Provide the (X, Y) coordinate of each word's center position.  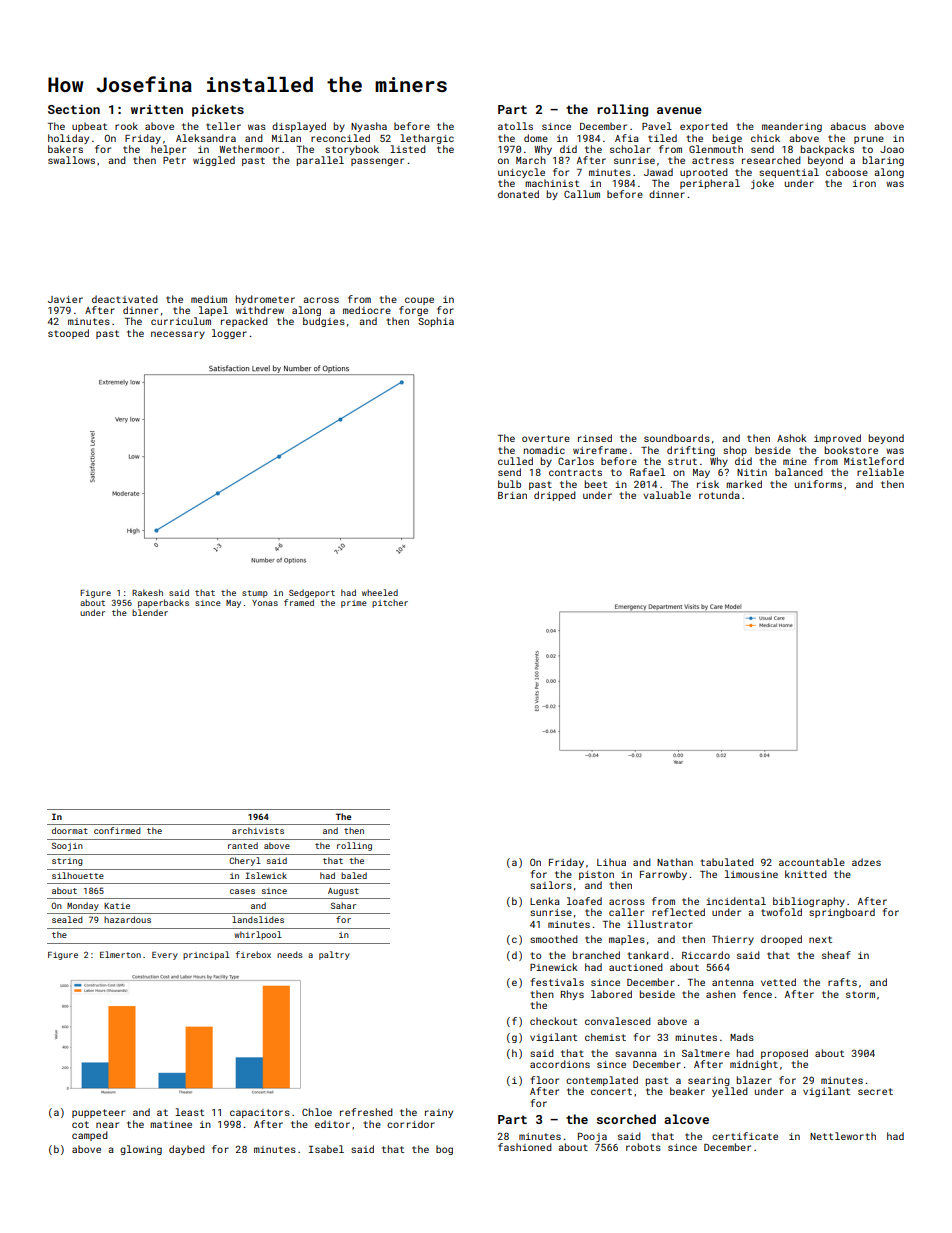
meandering (792, 127)
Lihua (611, 862)
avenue (679, 110)
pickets (218, 110)
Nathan (675, 862)
